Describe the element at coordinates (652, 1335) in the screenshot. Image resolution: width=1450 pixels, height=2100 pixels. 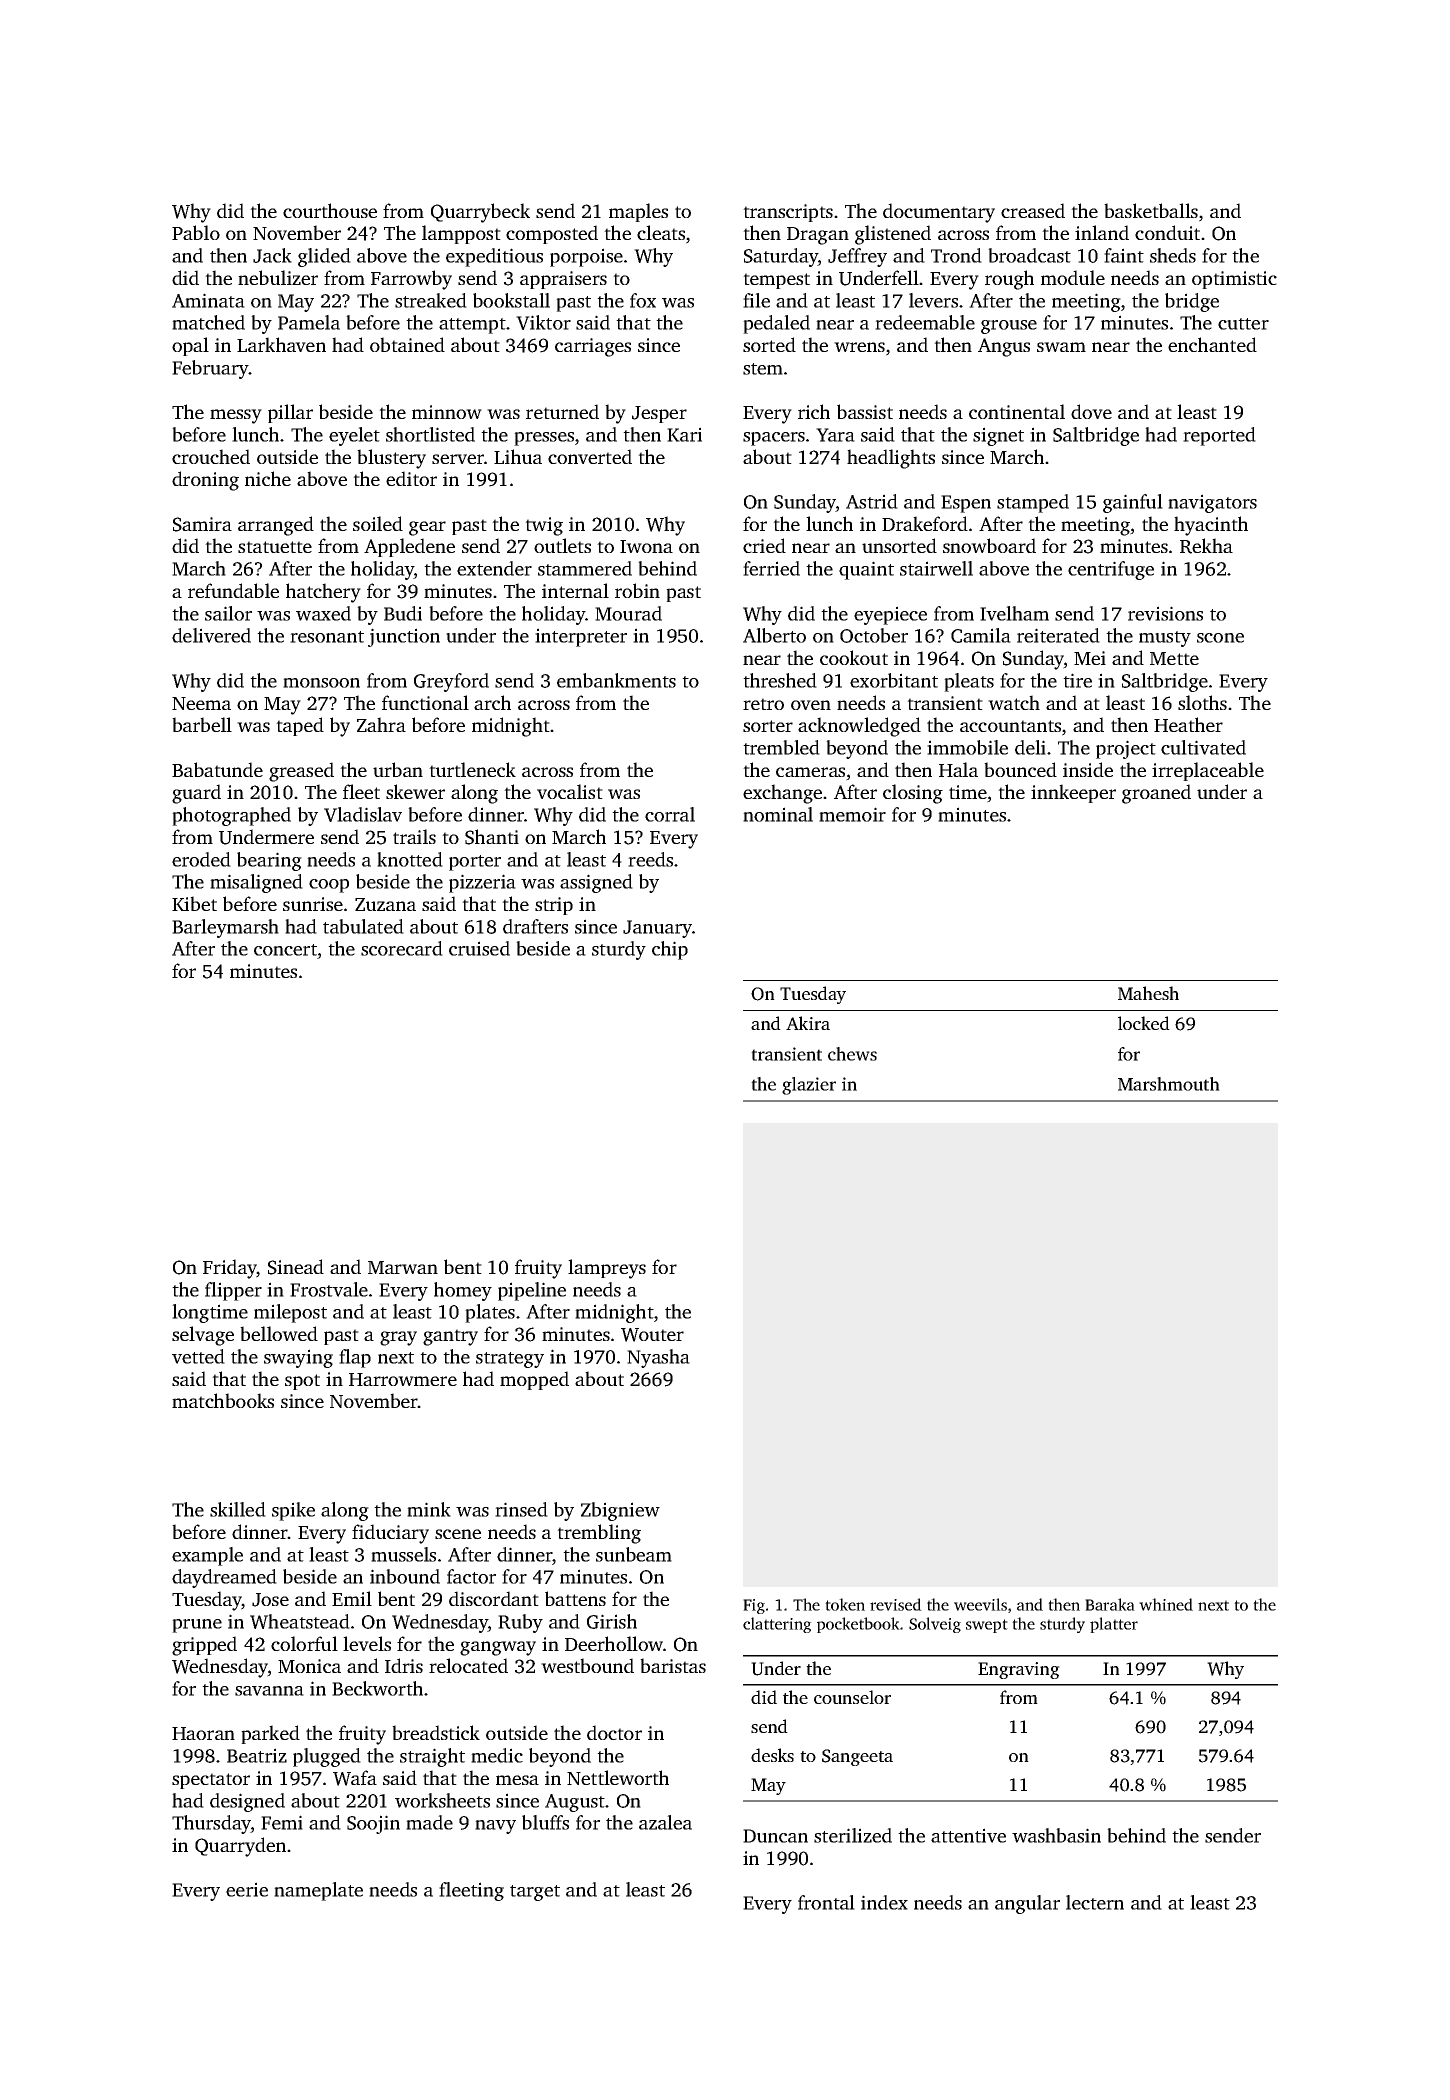
I see `Wouter` at that location.
